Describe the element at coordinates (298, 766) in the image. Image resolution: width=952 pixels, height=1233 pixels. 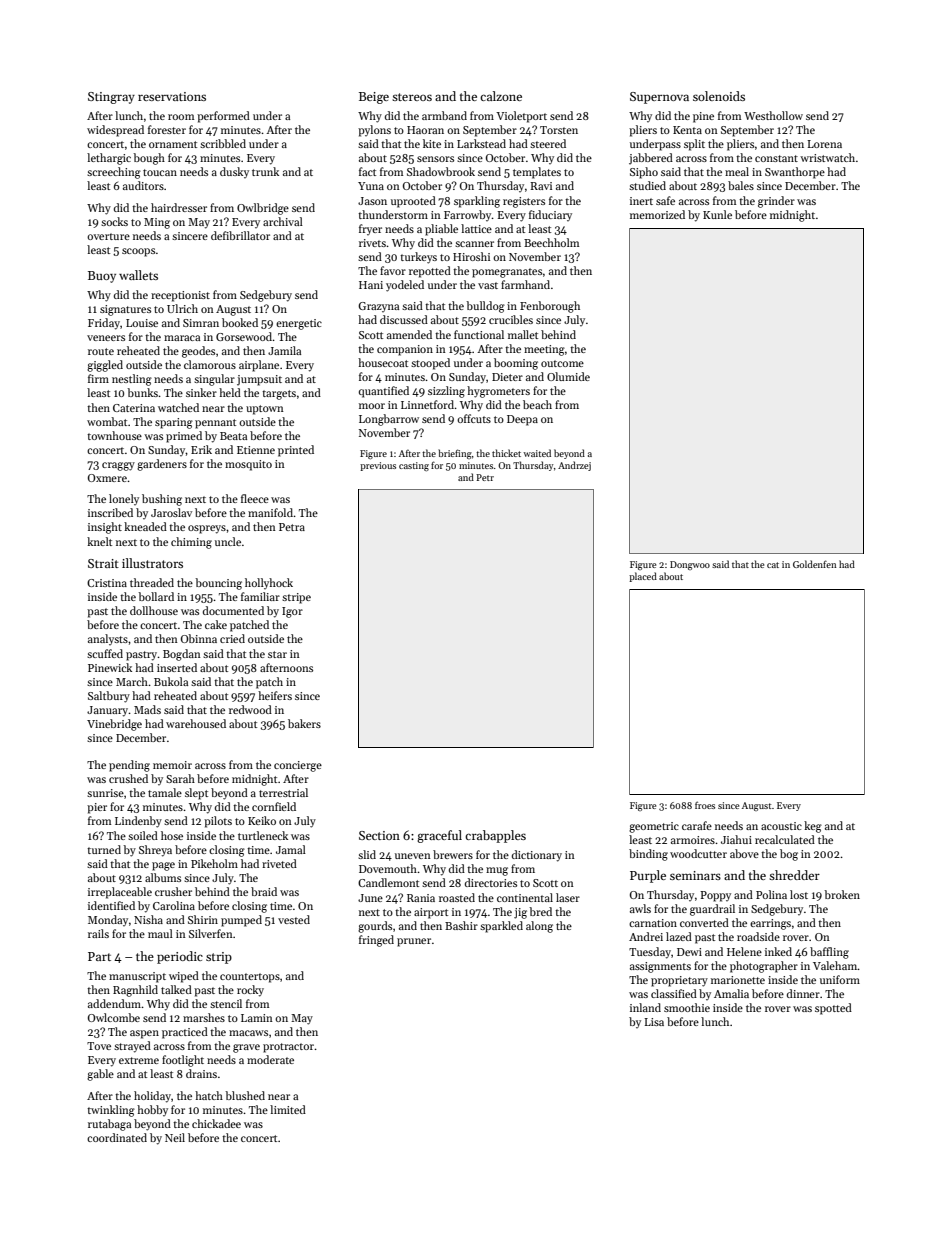
I see `concierge` at that location.
